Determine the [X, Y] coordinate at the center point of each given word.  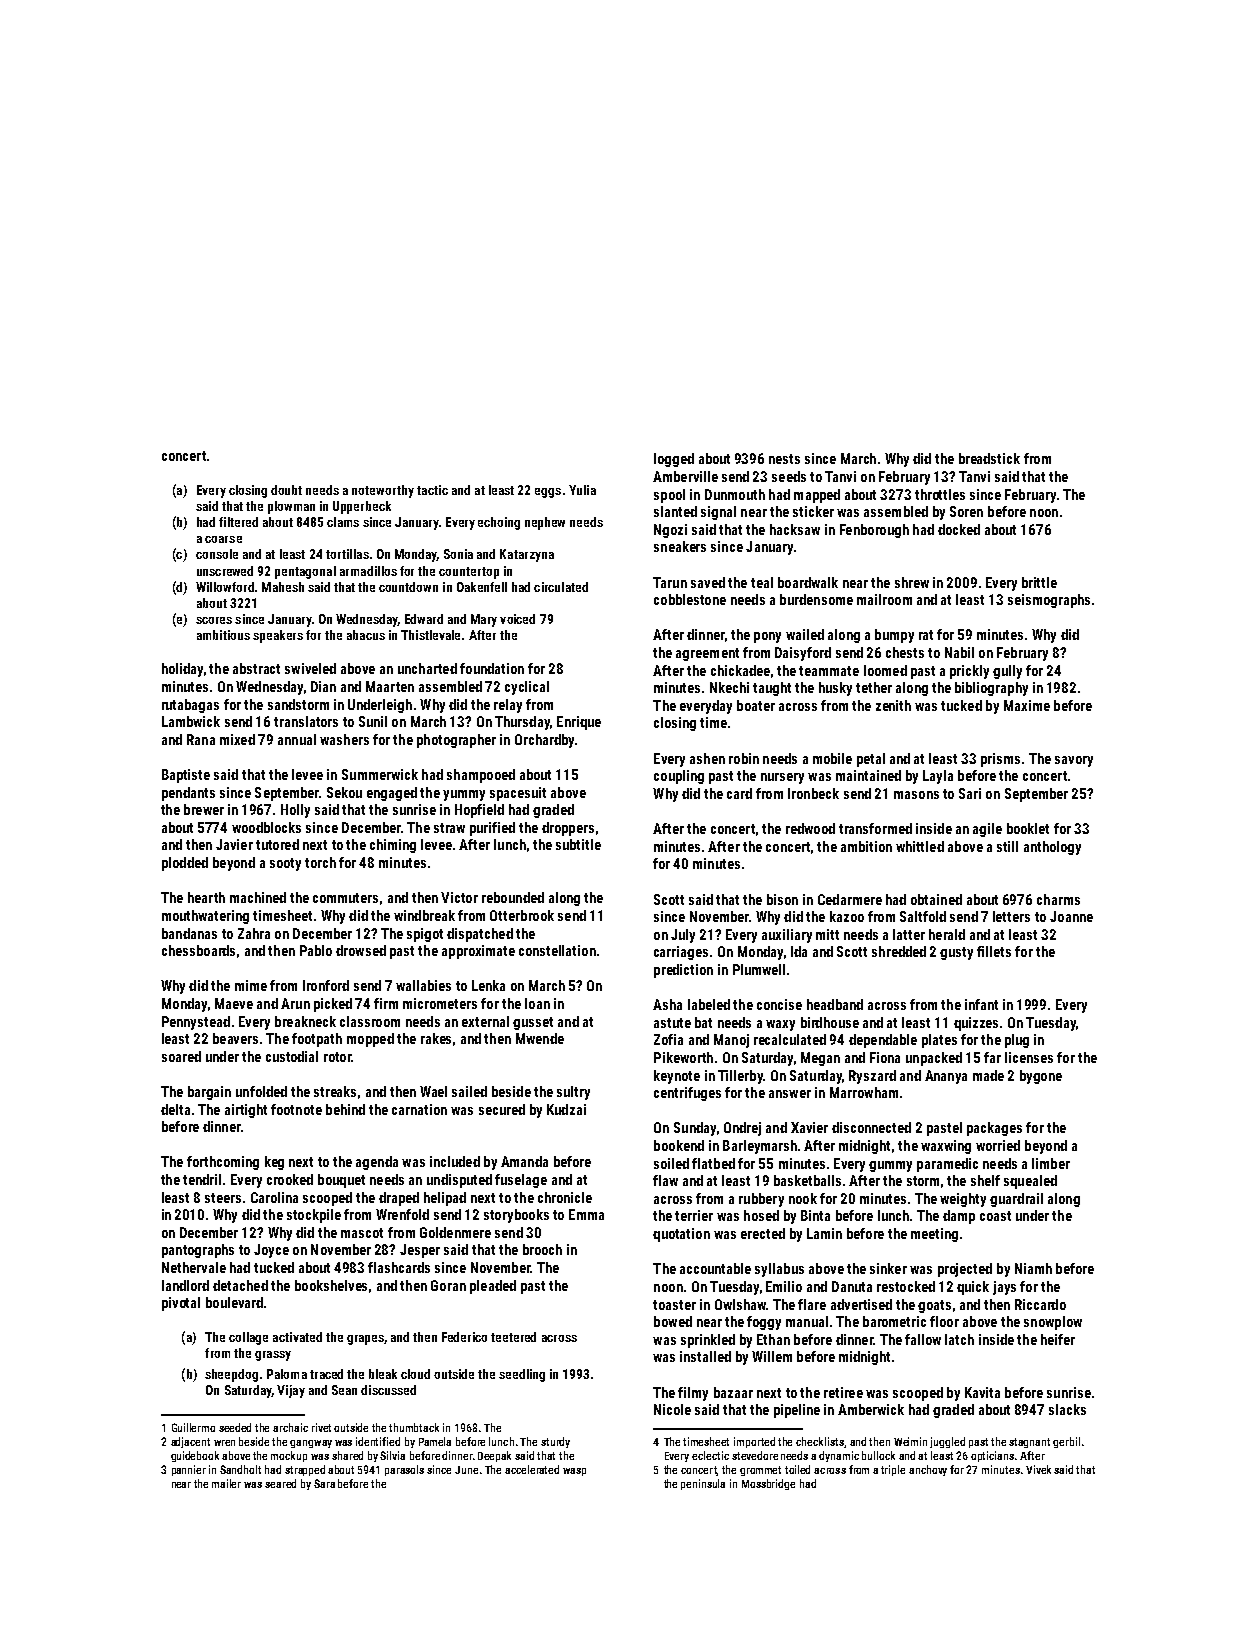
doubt [286, 490]
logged [674, 460]
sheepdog [231, 1375]
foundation [492, 668]
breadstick [989, 458]
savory [1074, 761]
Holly [295, 811]
